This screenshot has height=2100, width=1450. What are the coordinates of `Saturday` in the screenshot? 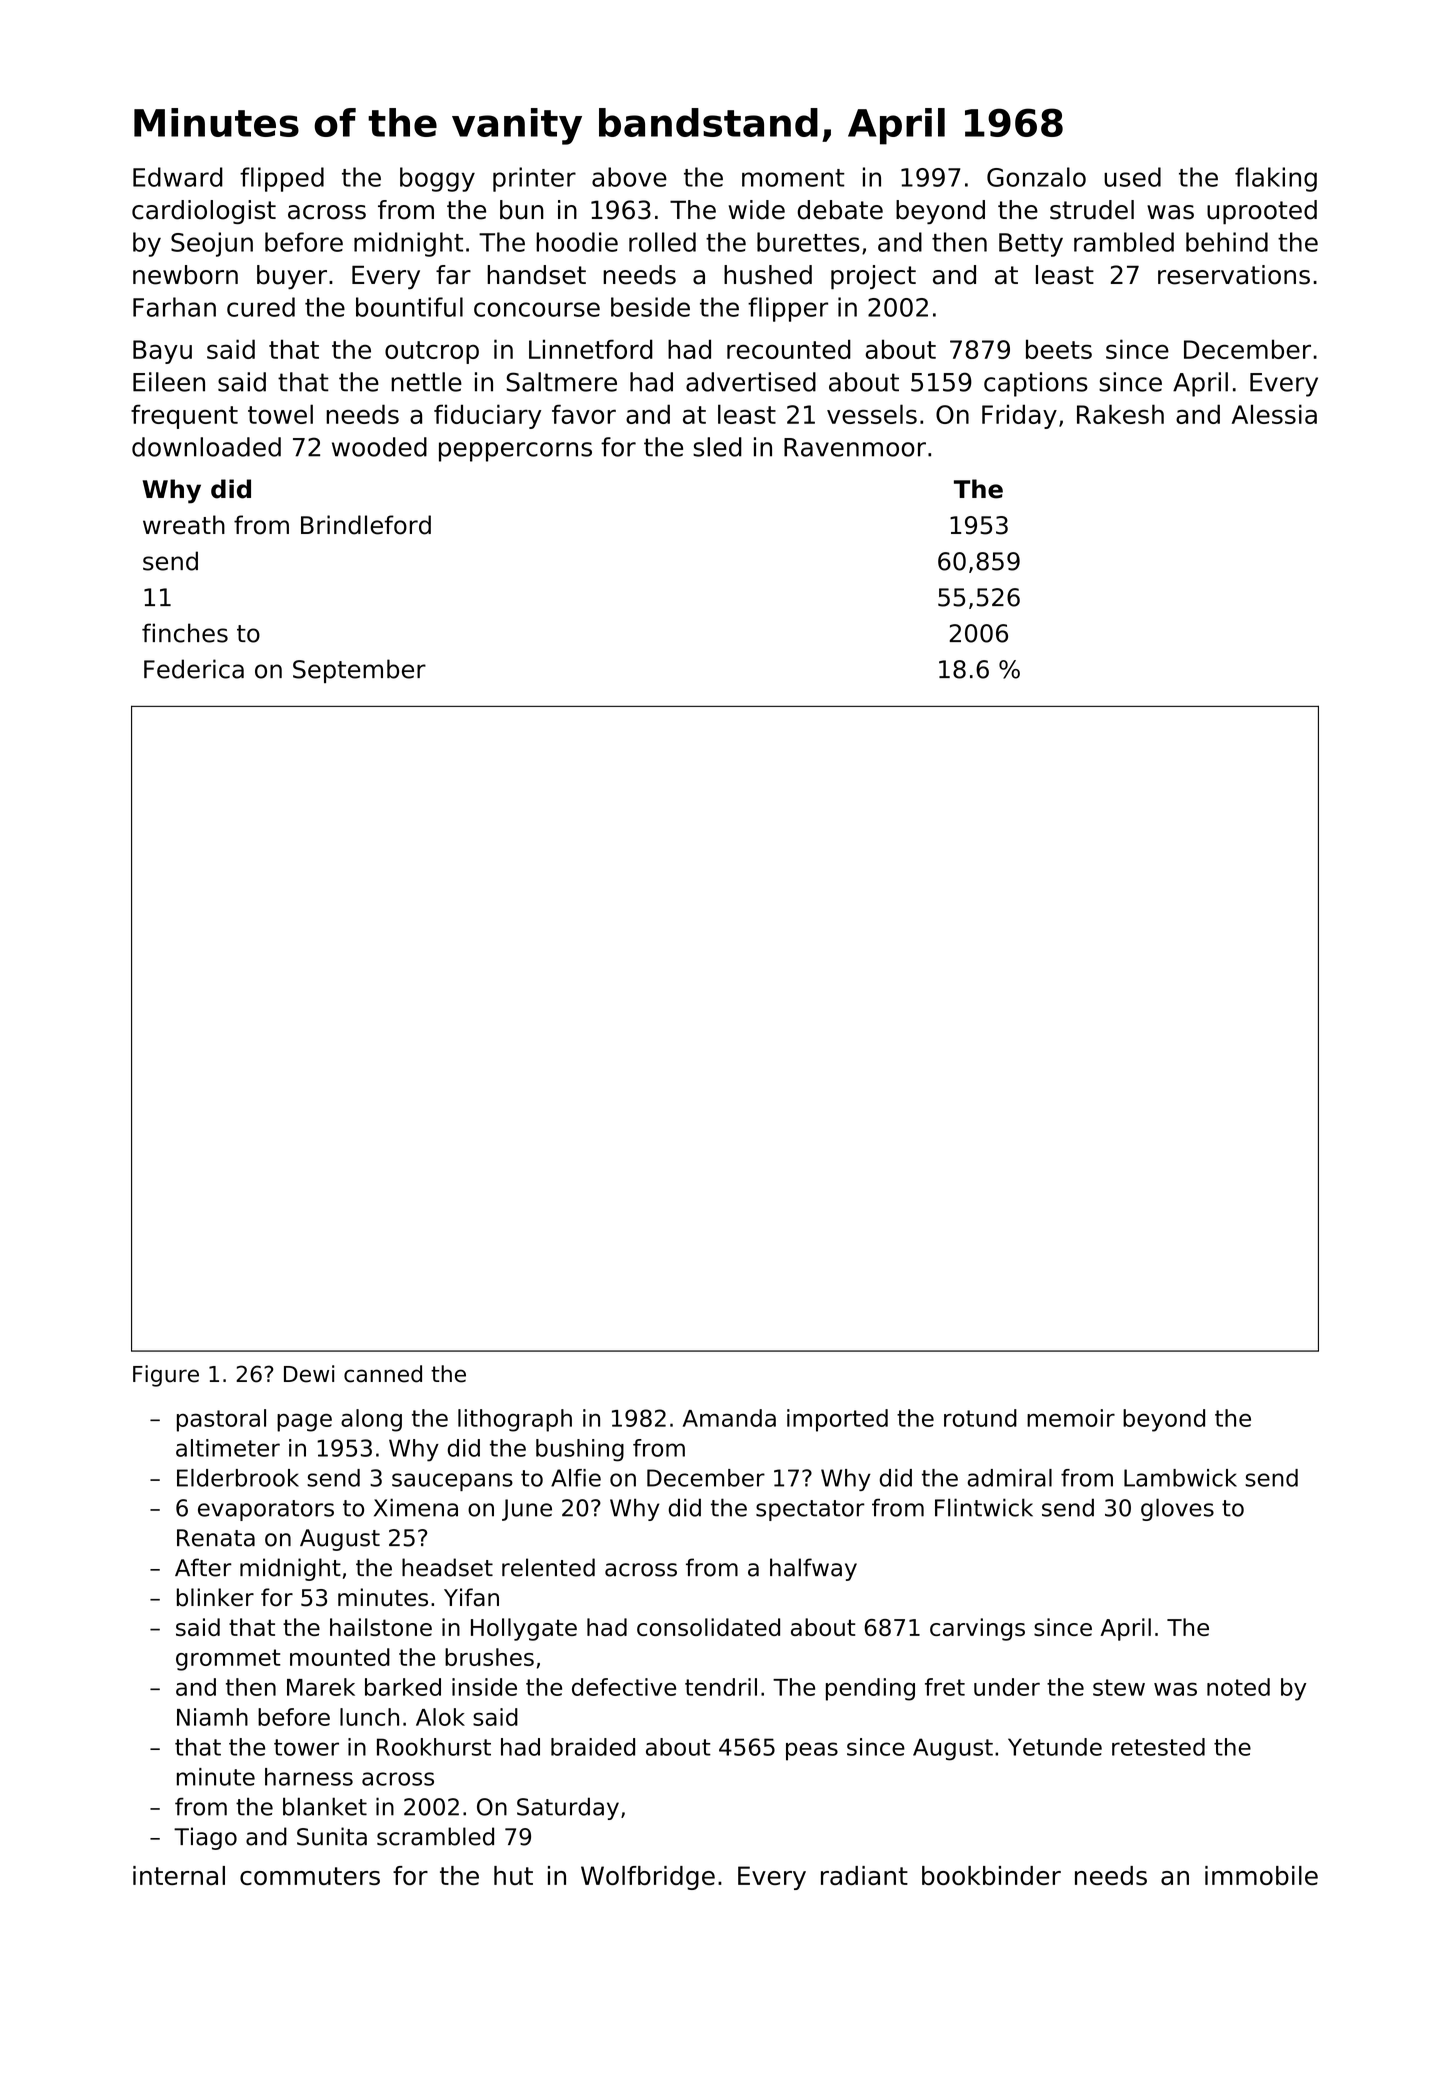 It's located at (568, 1808).
